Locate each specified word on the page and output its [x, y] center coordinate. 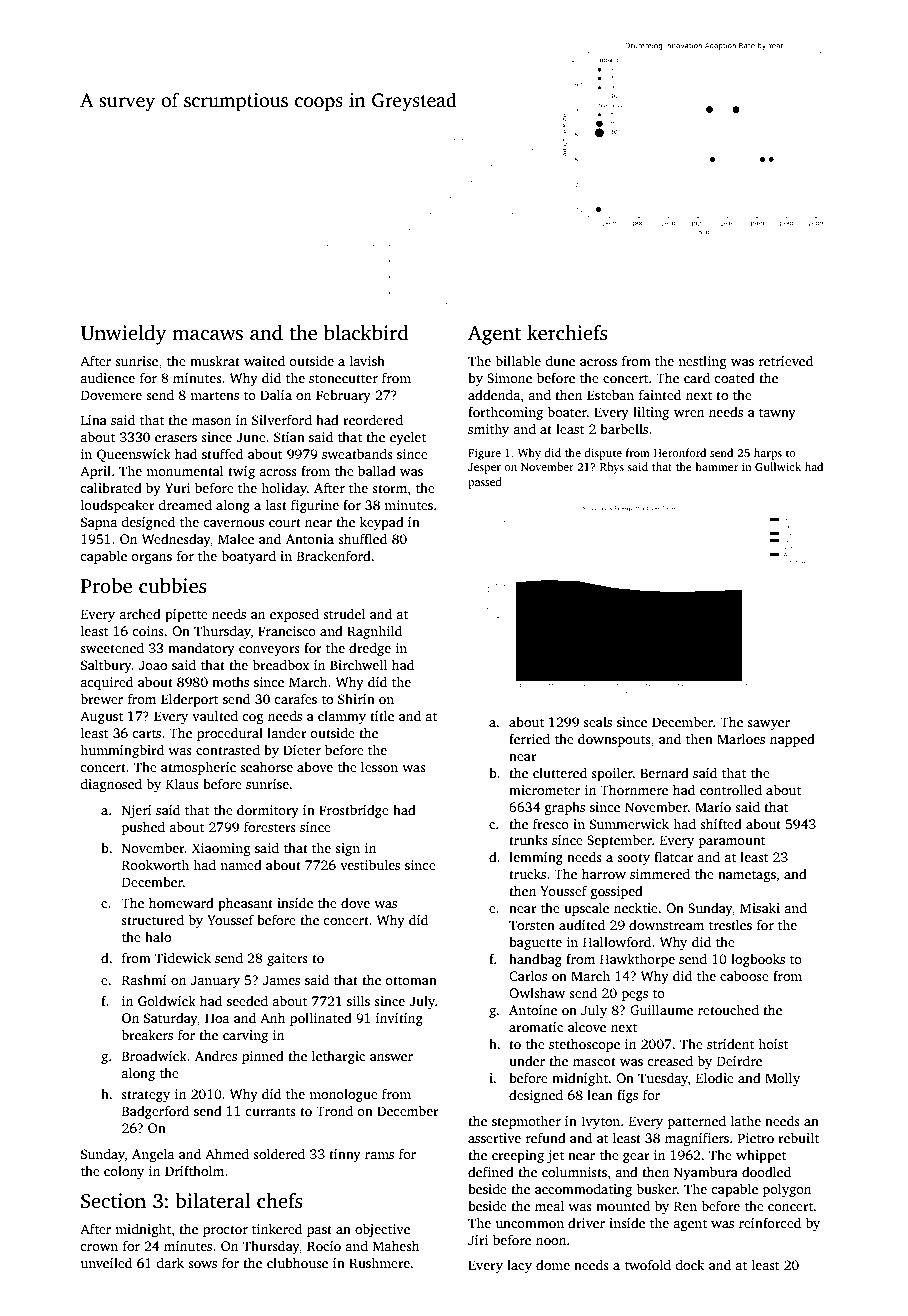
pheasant [245, 904]
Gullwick [778, 466]
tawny [777, 414]
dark [170, 1262]
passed [485, 483]
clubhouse [297, 1262]
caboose [744, 975]
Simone [509, 378]
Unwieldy [124, 335]
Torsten [532, 925]
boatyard [248, 557]
